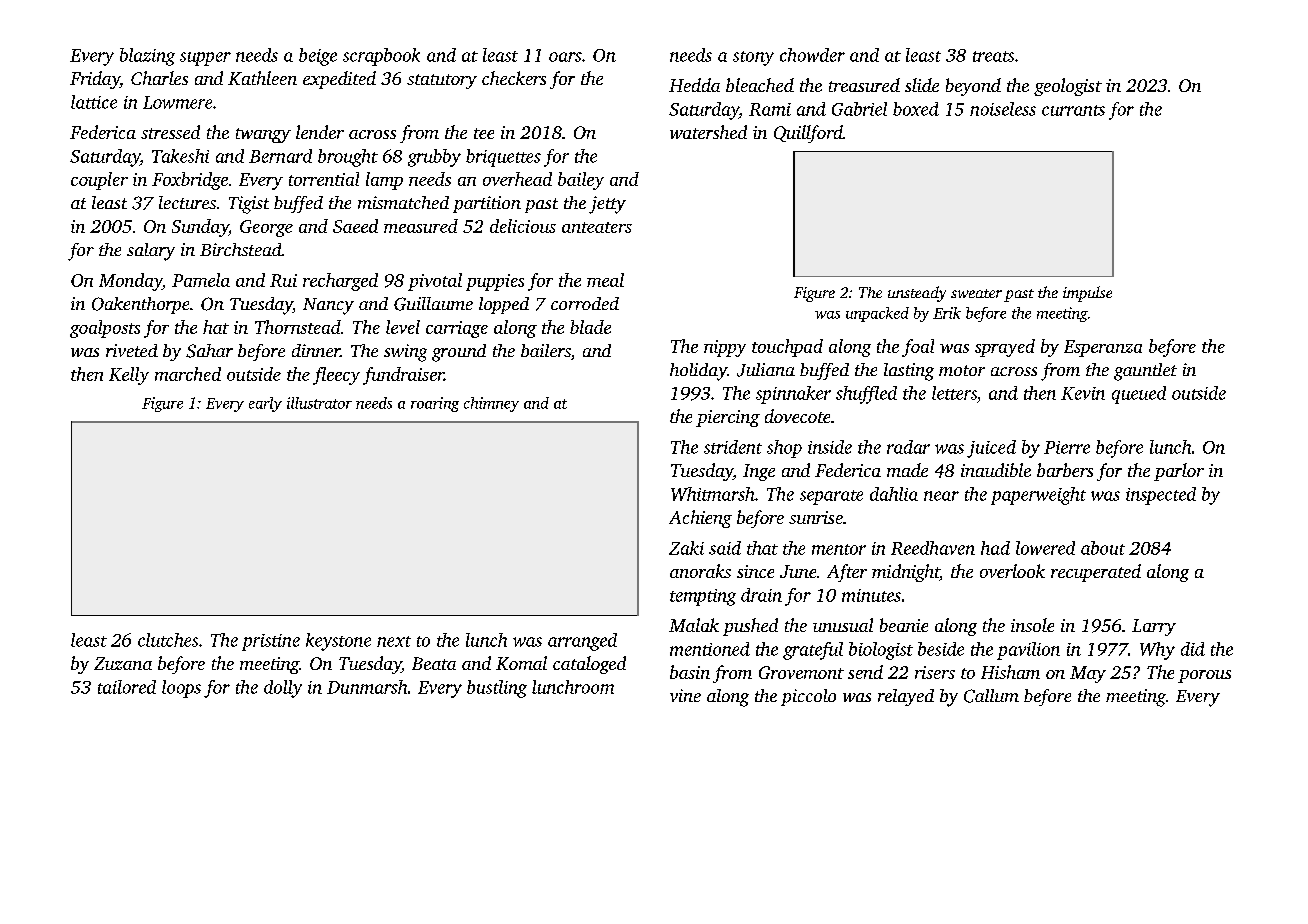 The image size is (1308, 924). I want to click on impulse, so click(1087, 294).
